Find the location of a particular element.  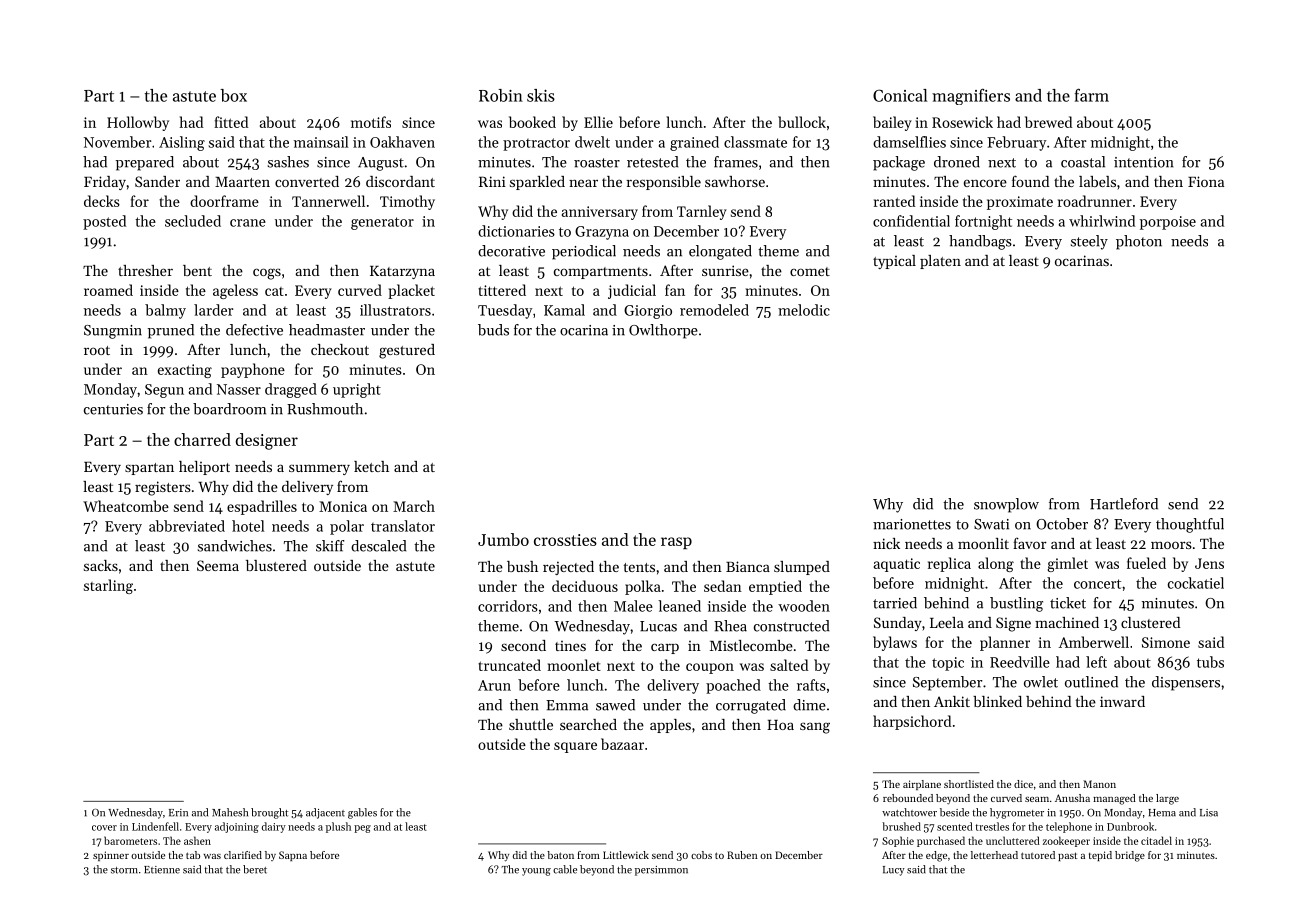

crossties is located at coordinates (565, 540).
